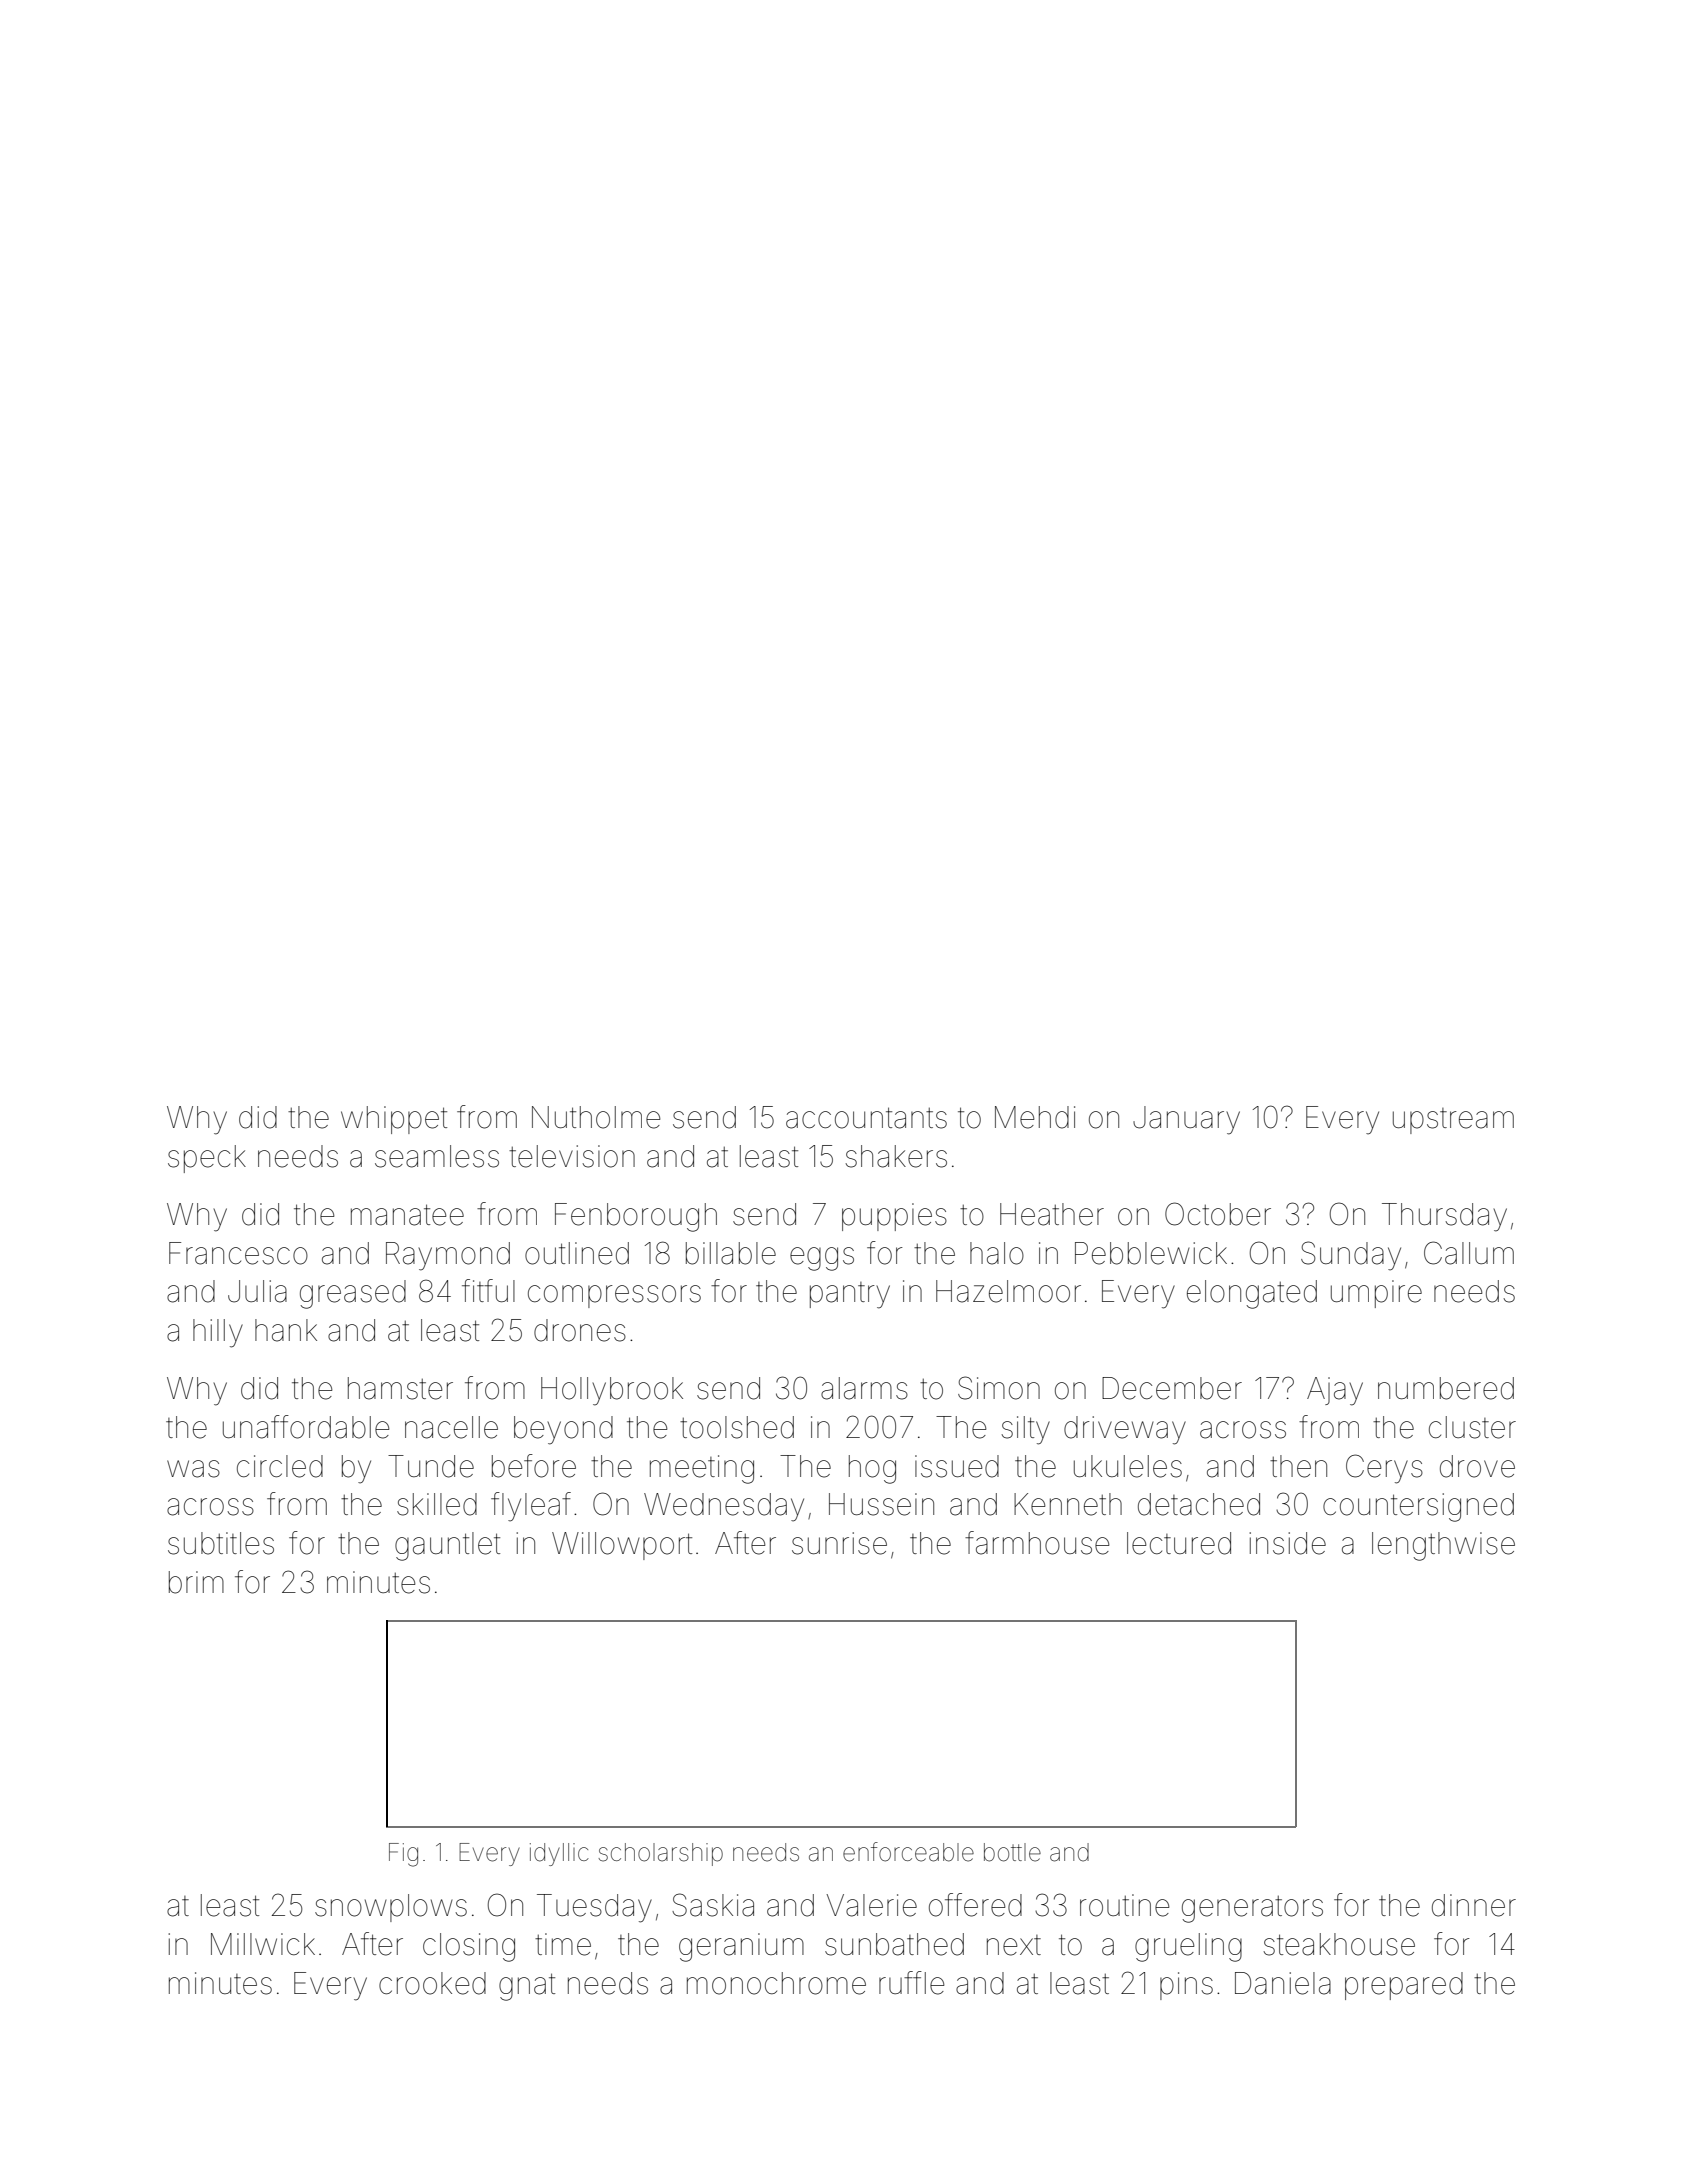 The width and height of the document is (1683, 2178). What do you see at coordinates (196, 1582) in the document?
I see `brim` at bounding box center [196, 1582].
